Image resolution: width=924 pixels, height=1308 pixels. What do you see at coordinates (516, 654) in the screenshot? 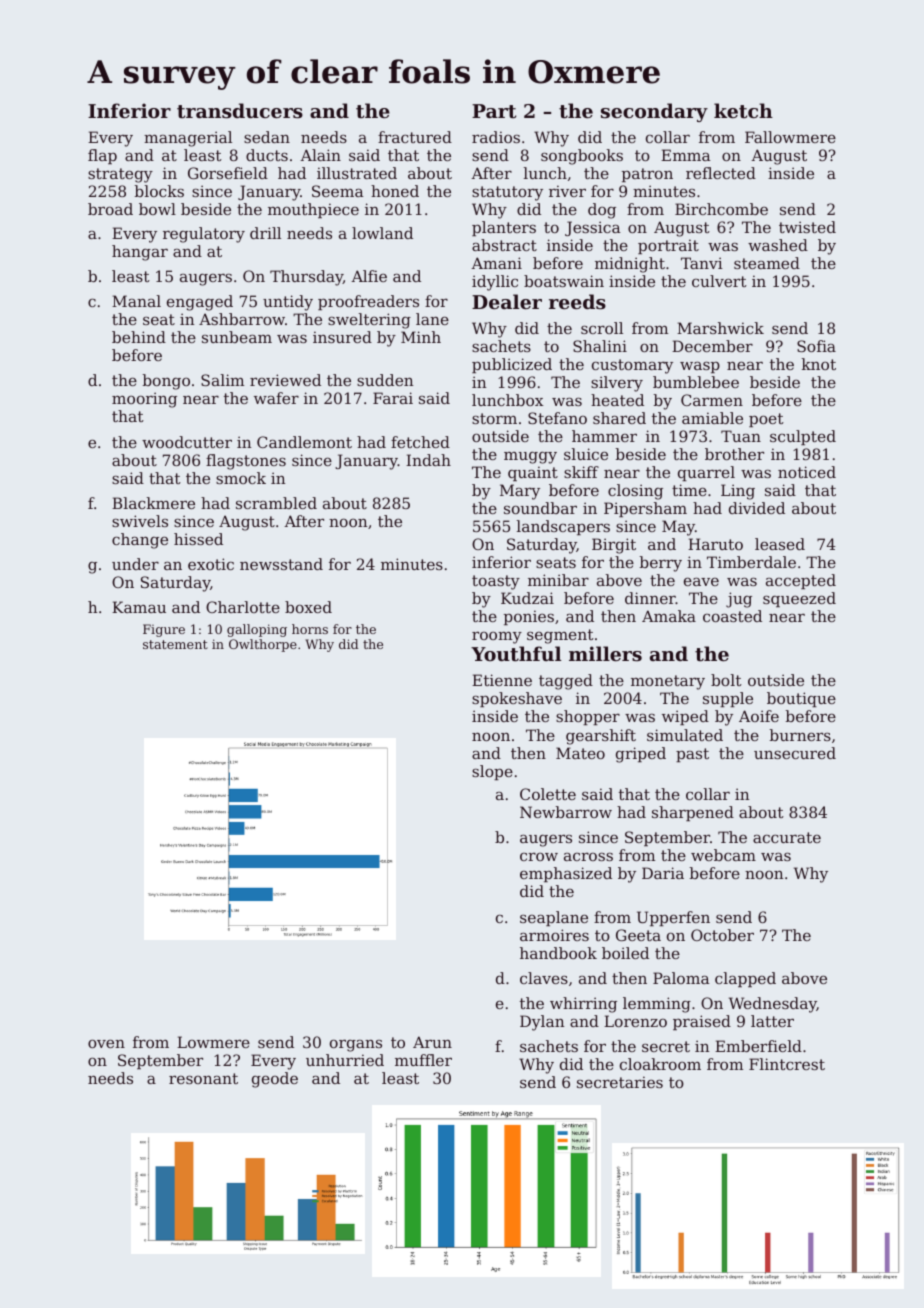
I see `Youthful` at bounding box center [516, 654].
